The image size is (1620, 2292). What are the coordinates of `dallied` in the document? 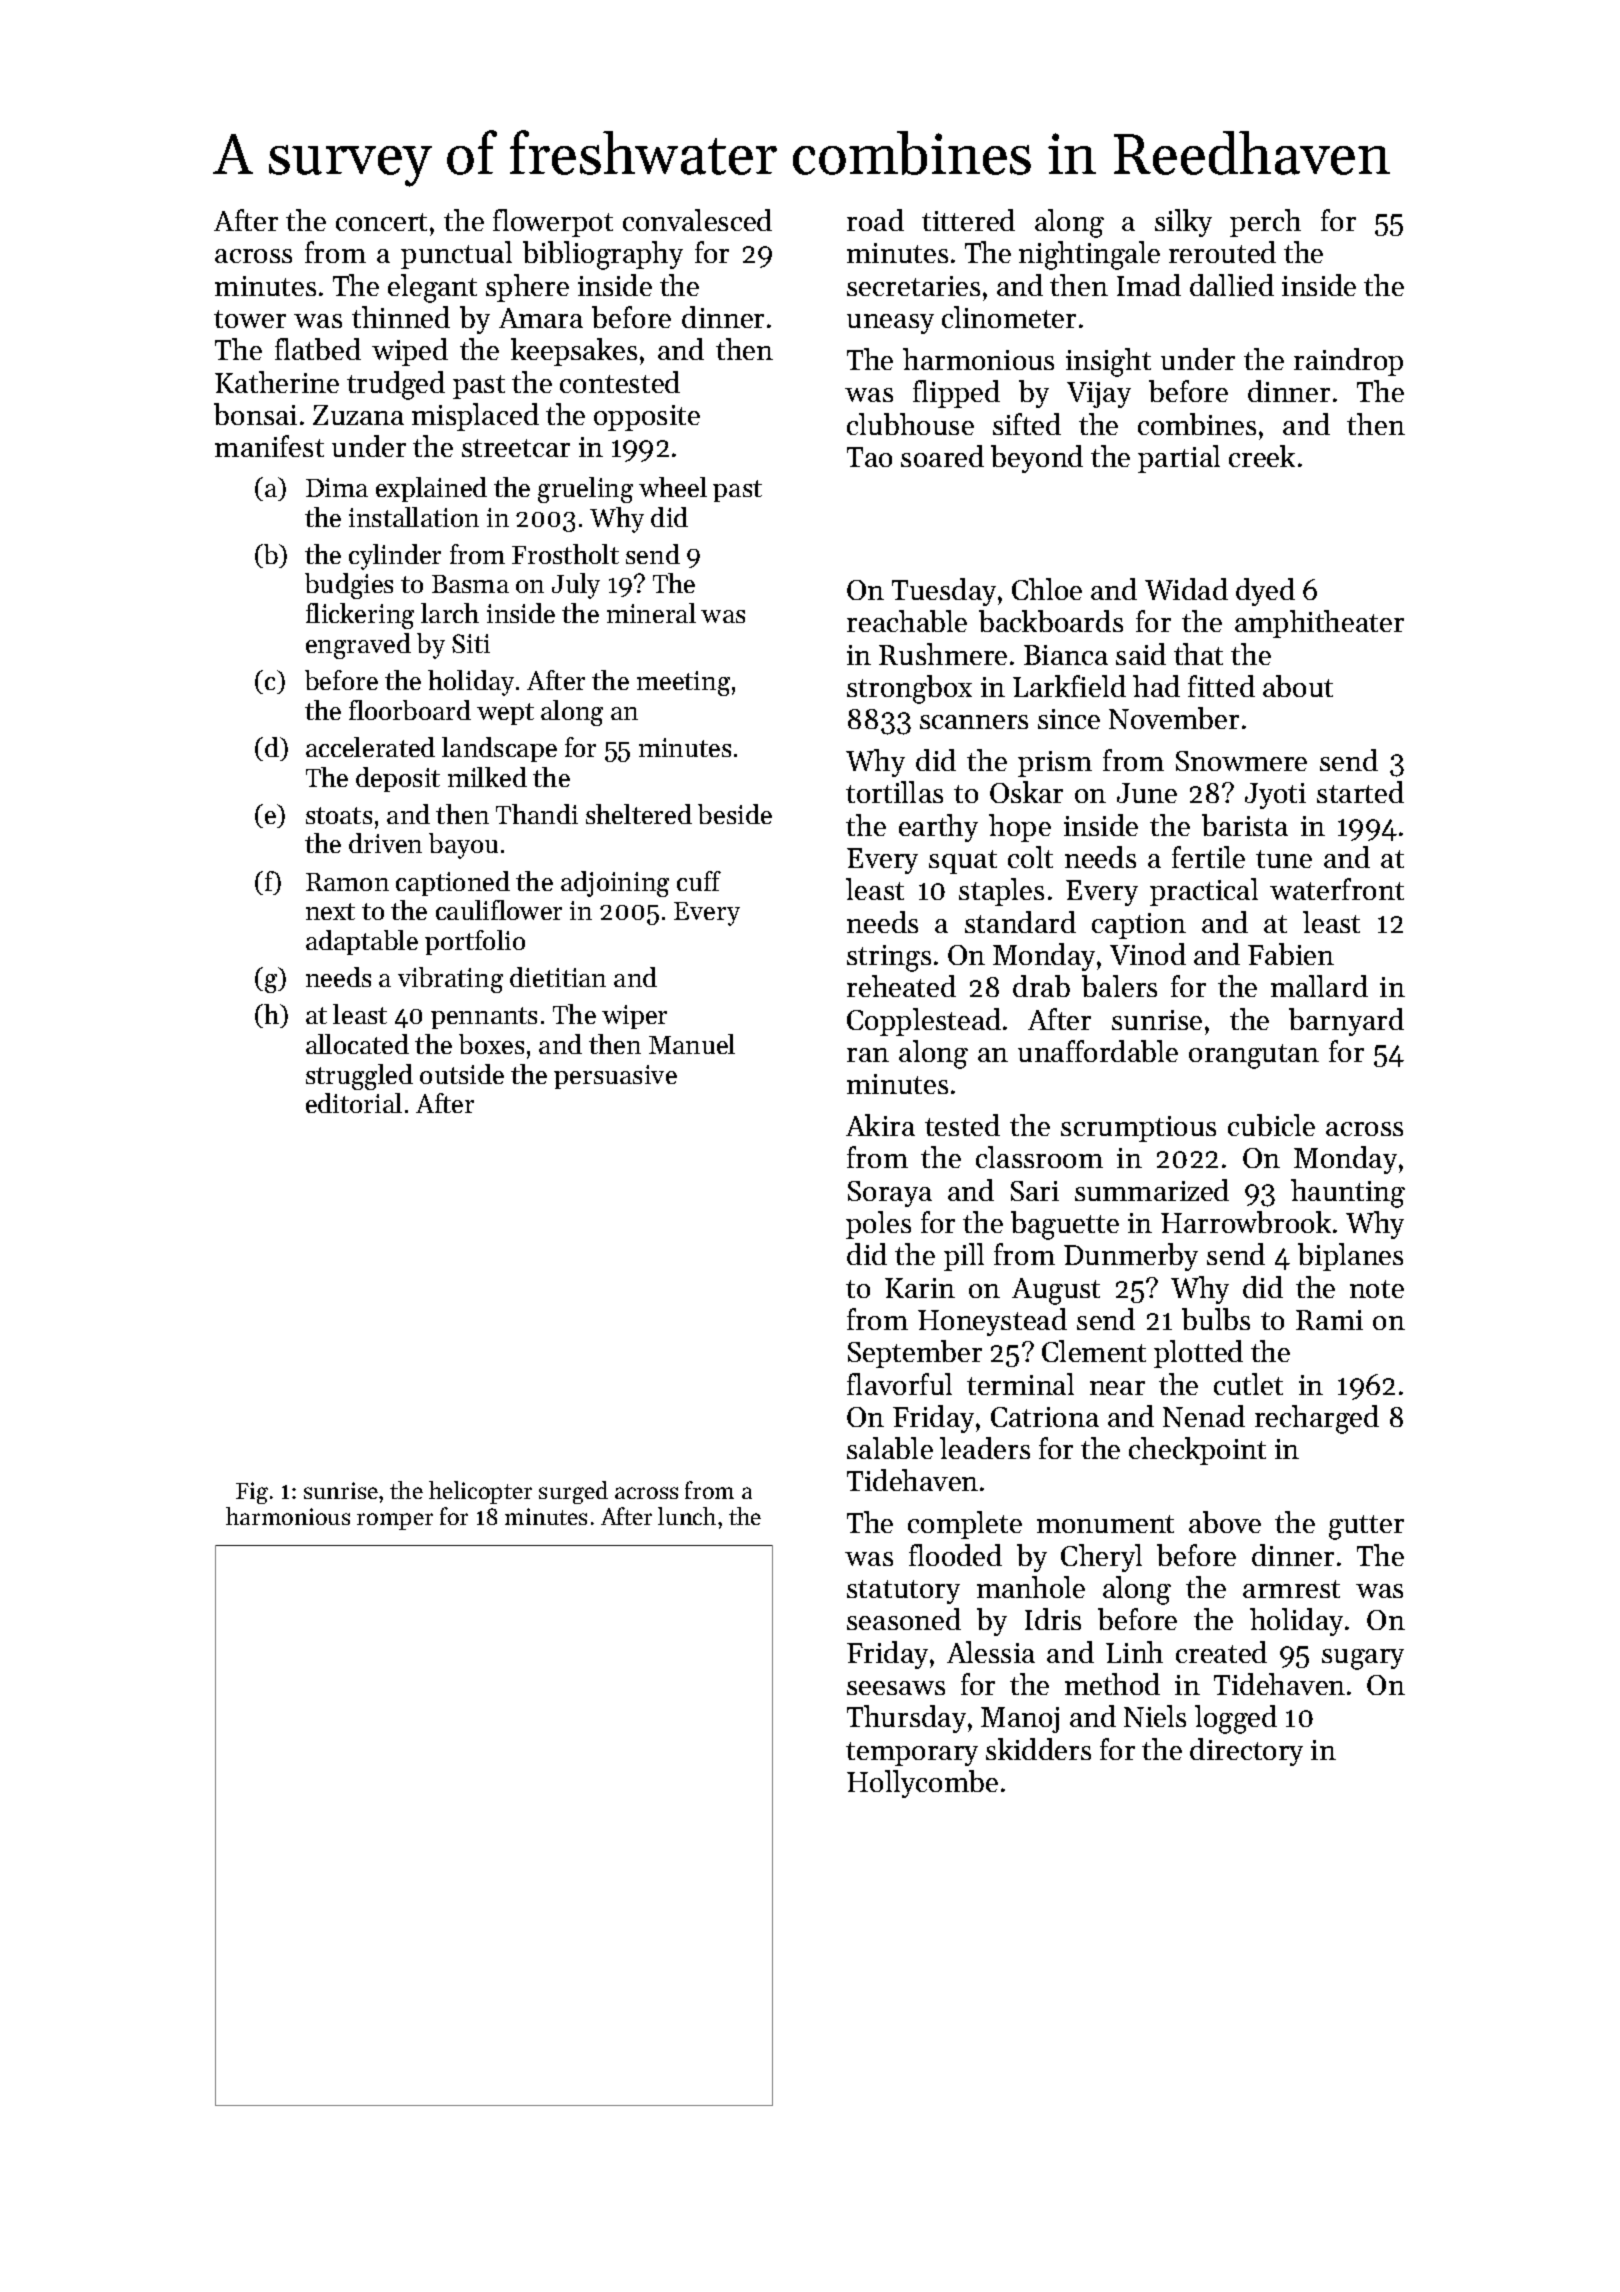 It's located at (1232, 285).
